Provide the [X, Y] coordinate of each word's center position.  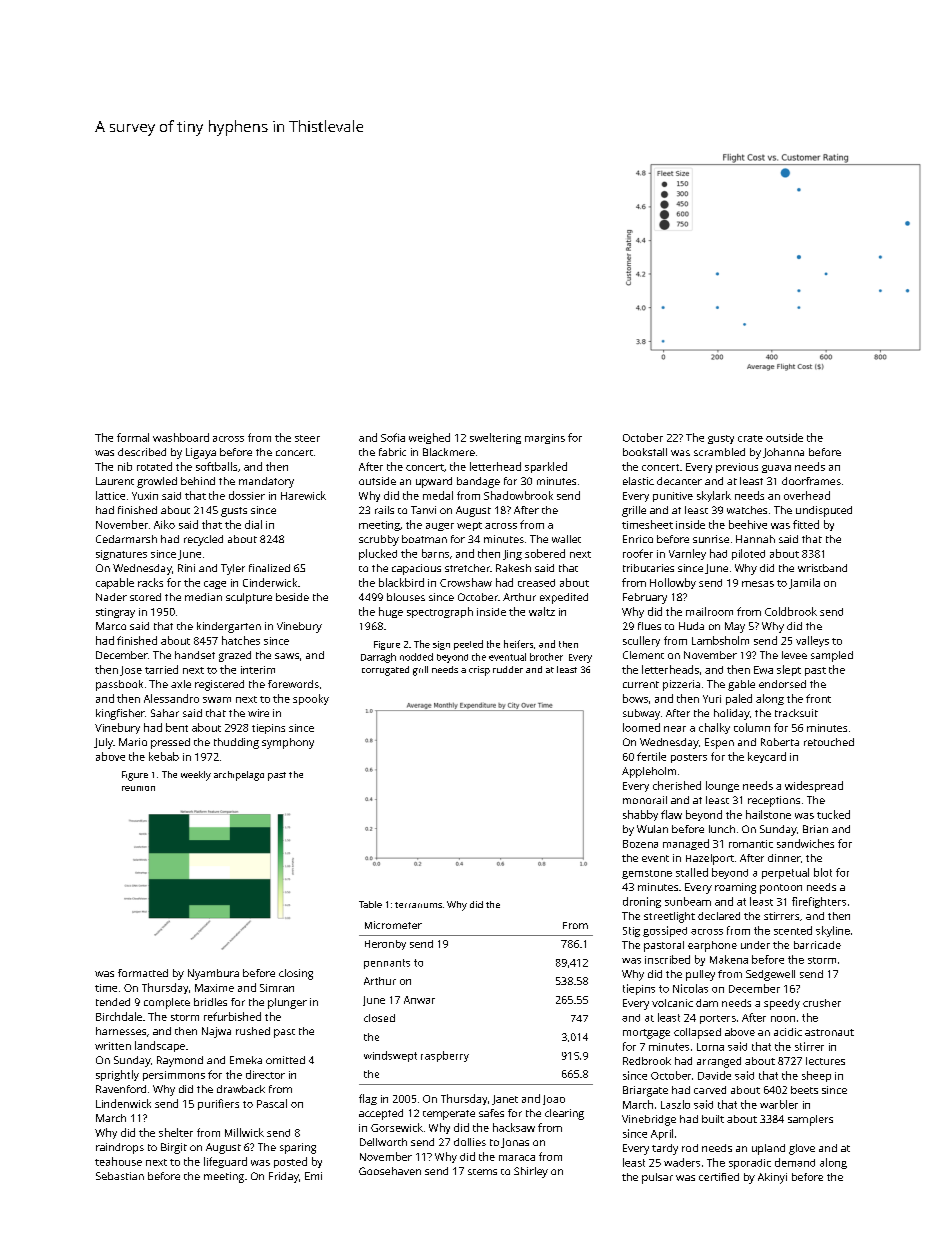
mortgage [646, 1034]
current [641, 684]
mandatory [266, 482]
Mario [133, 742]
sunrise [711, 539]
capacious [416, 569]
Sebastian [120, 1176]
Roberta [780, 742]
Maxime [214, 988]
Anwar [419, 1000]
